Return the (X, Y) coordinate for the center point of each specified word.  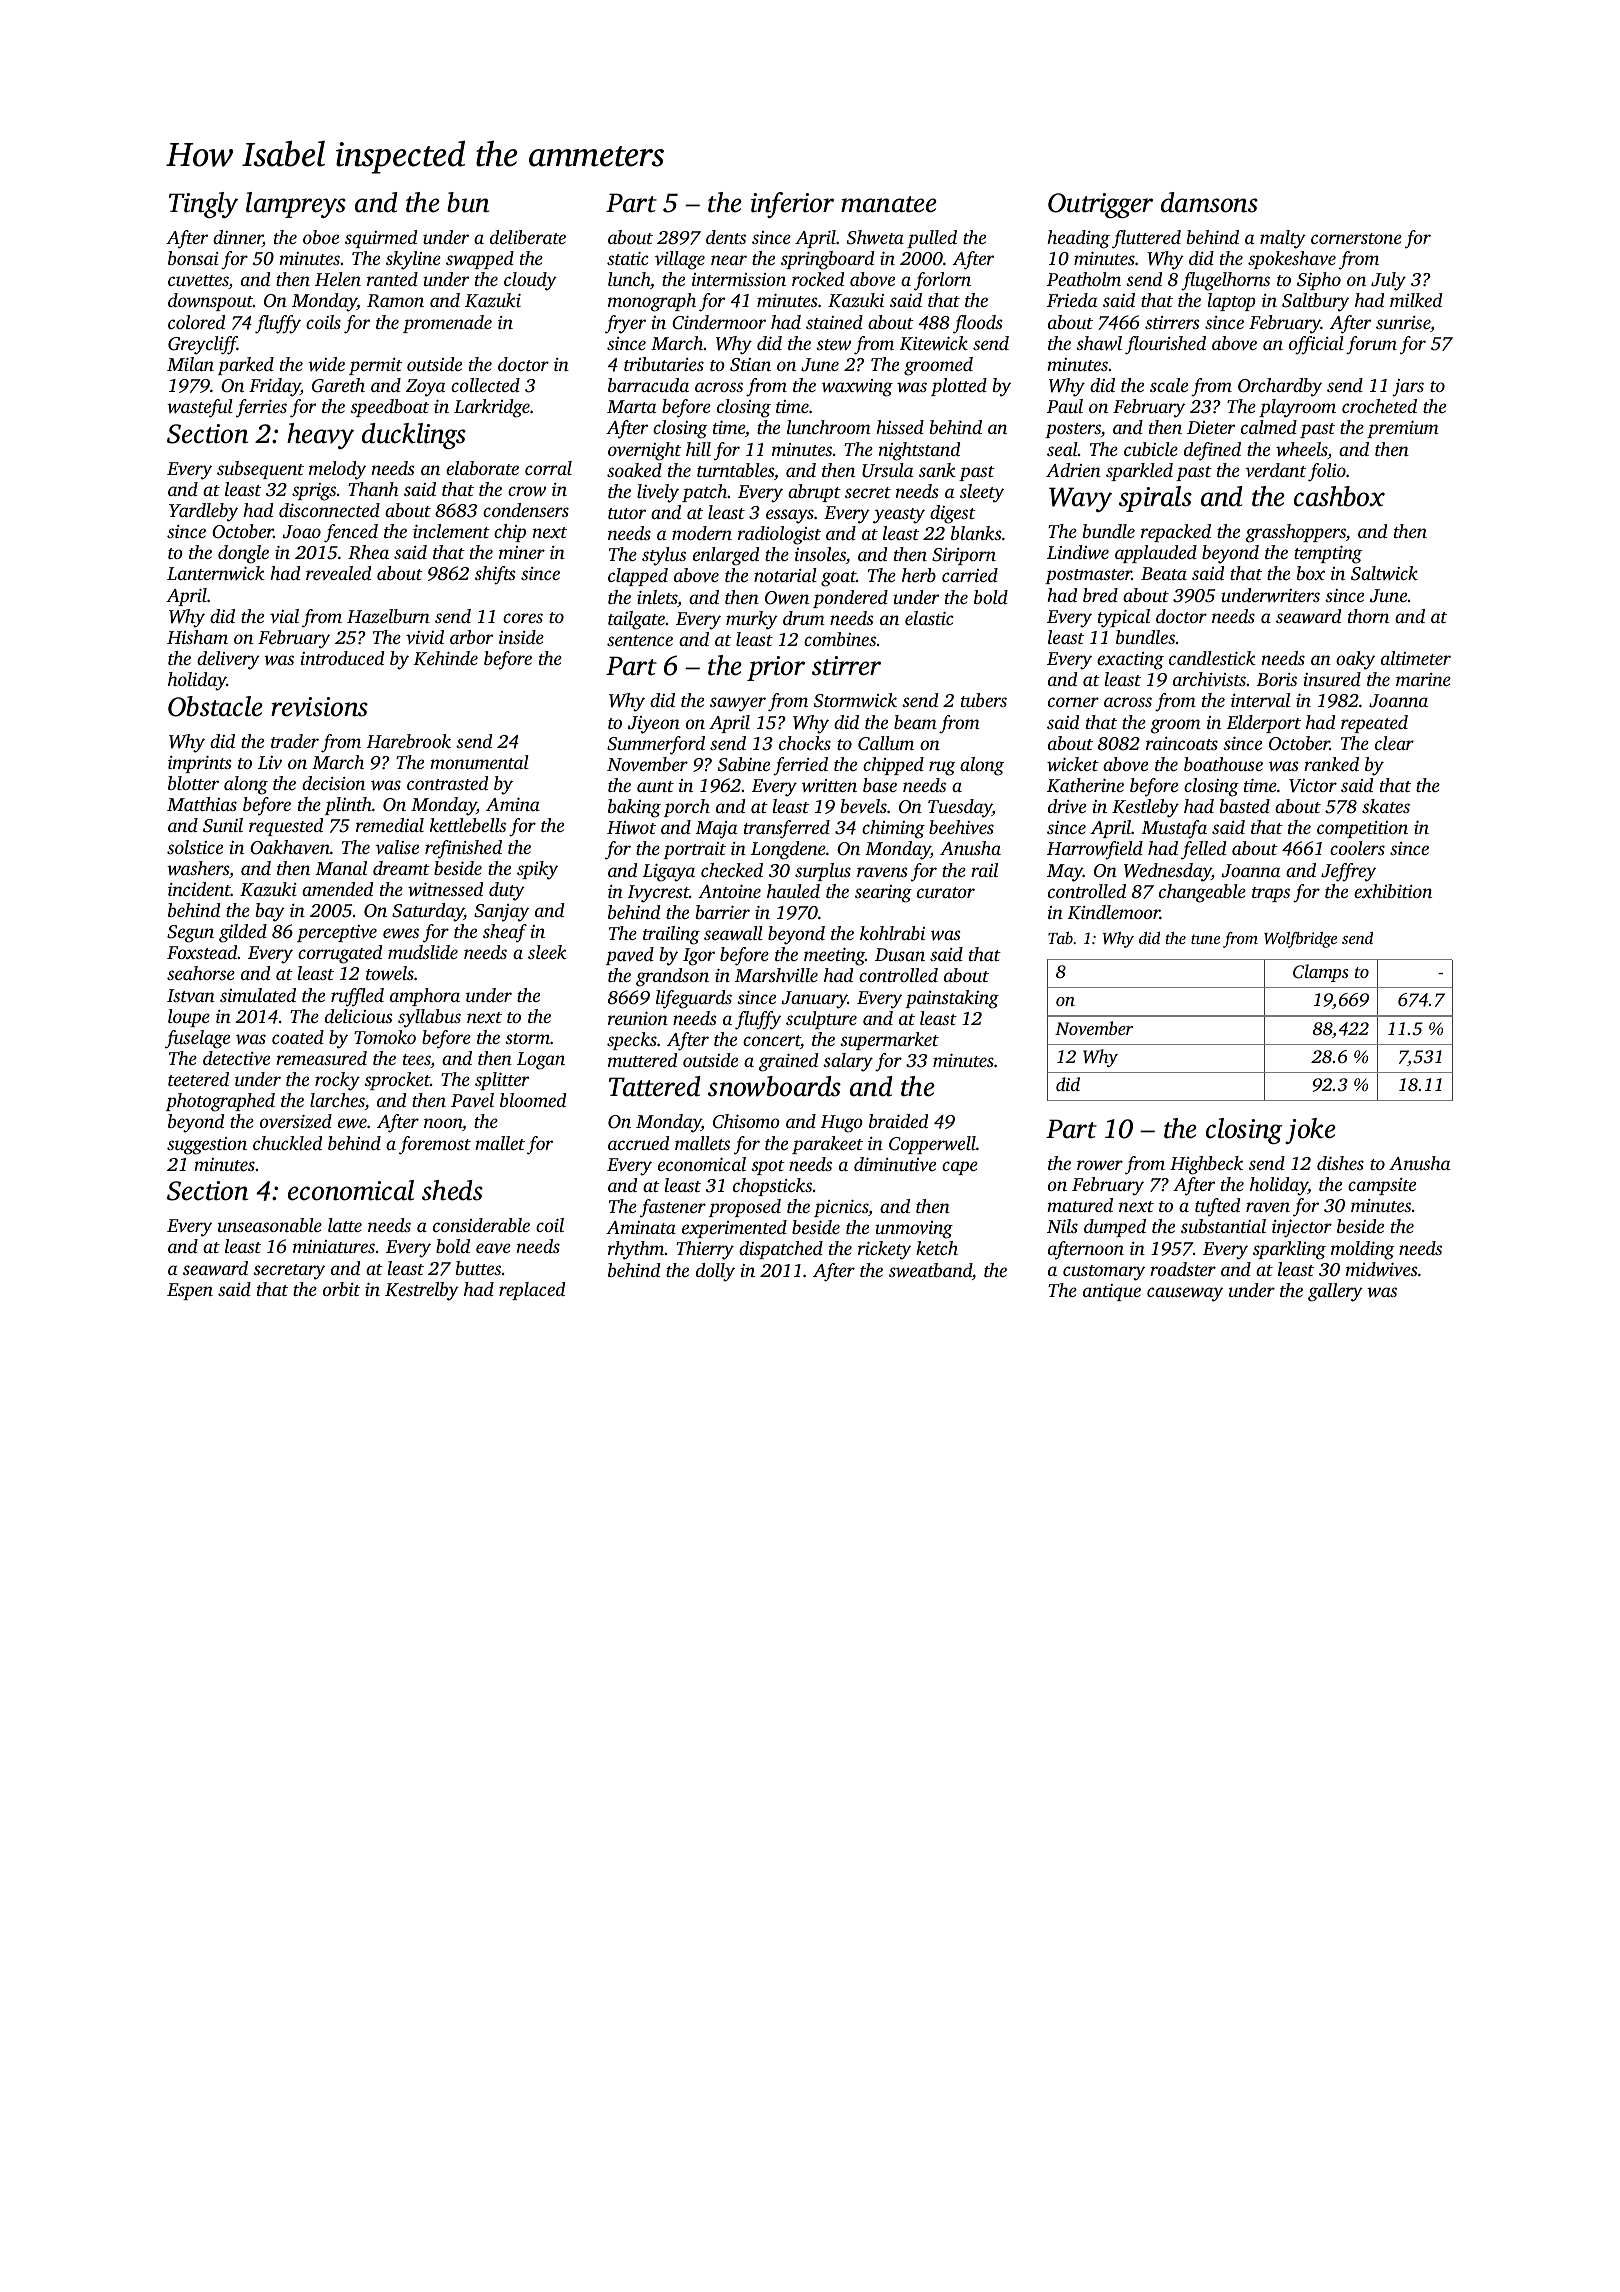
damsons (1209, 202)
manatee (889, 204)
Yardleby (203, 512)
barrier (722, 912)
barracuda (648, 385)
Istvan (191, 995)
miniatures (334, 1246)
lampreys (296, 205)
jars (1408, 388)
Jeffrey (1348, 872)
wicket (1073, 764)
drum (804, 618)
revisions (319, 707)
